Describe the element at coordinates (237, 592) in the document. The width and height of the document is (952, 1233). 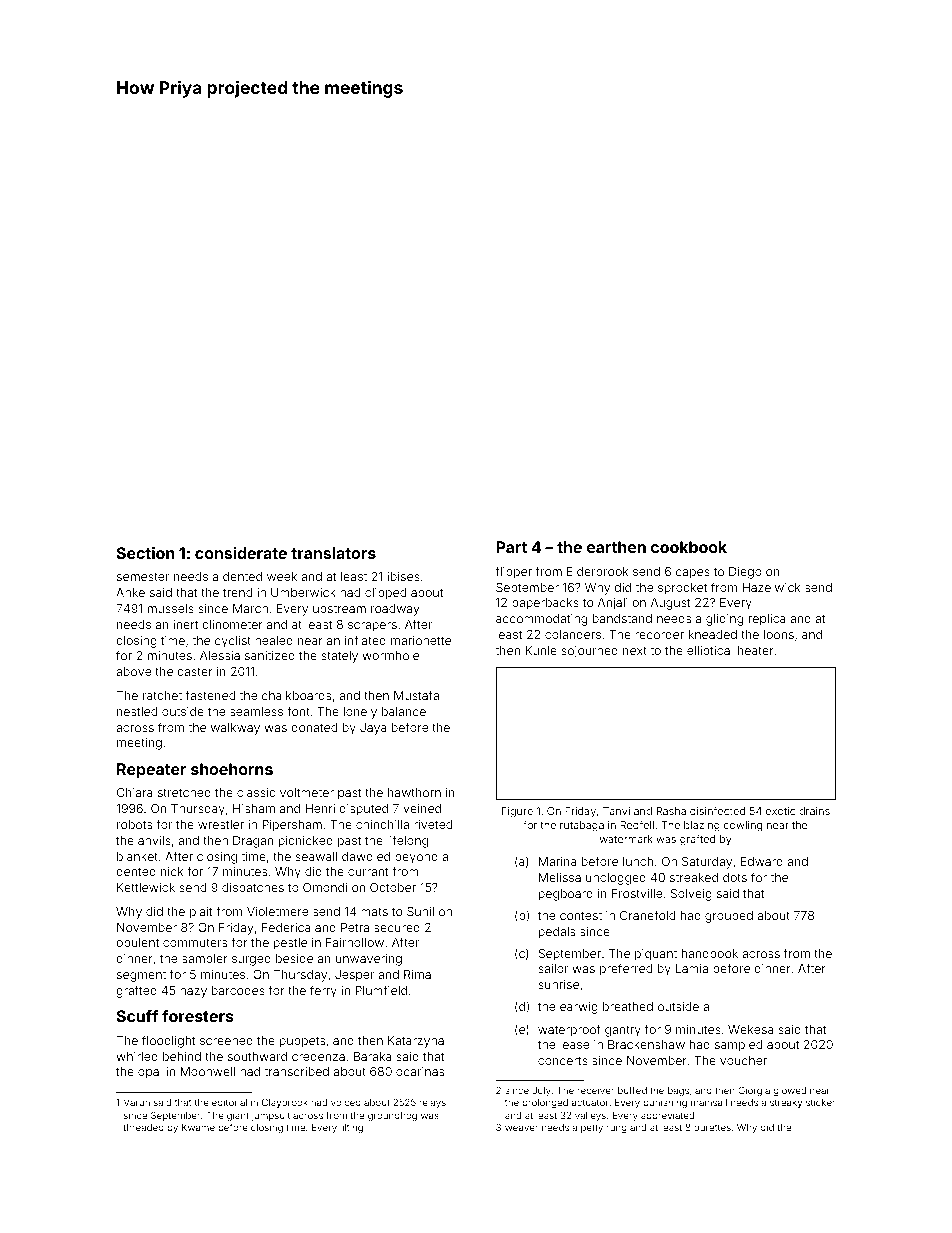
I see `trend` at that location.
